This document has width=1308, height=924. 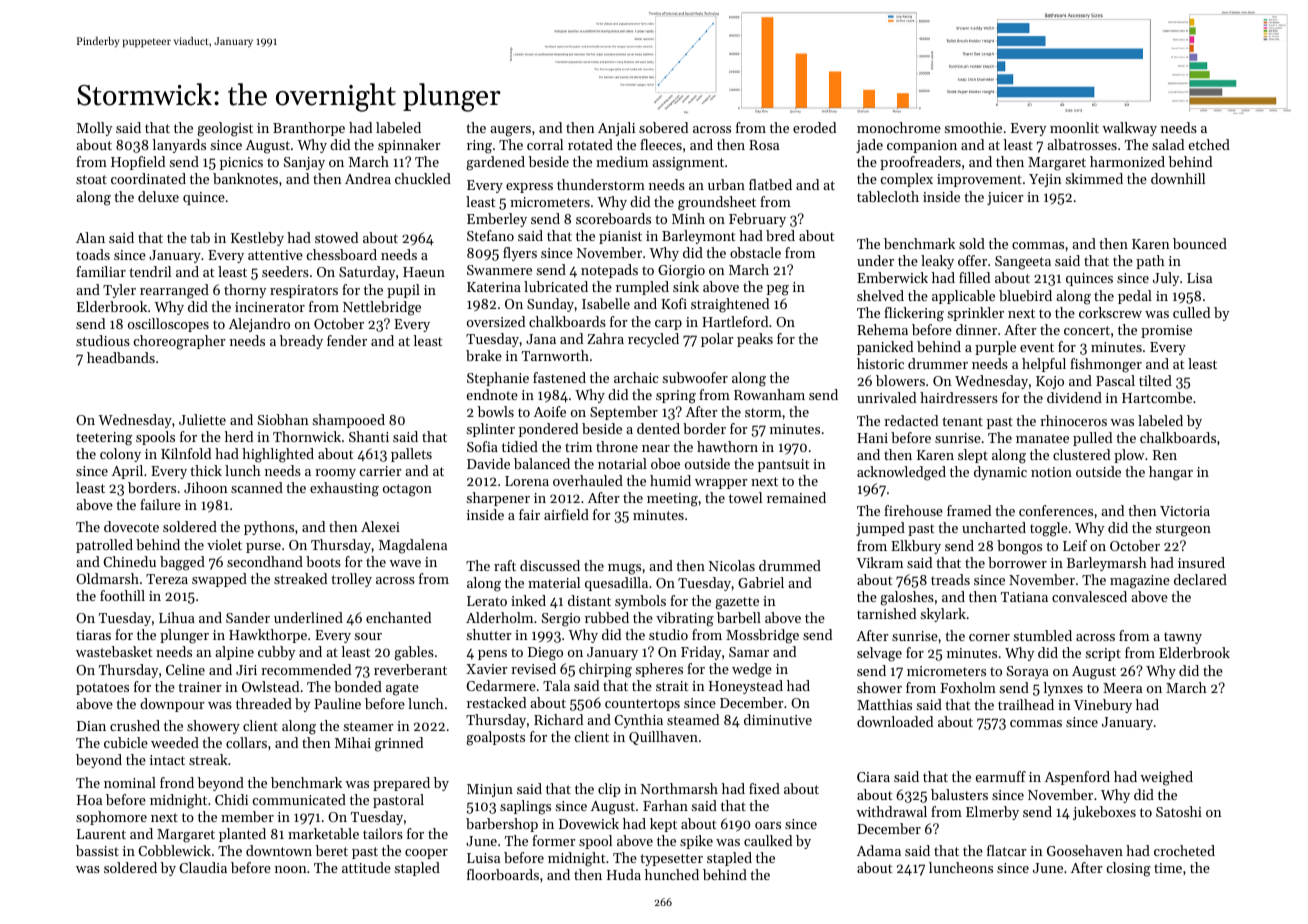 I want to click on seeders, so click(x=285, y=271).
